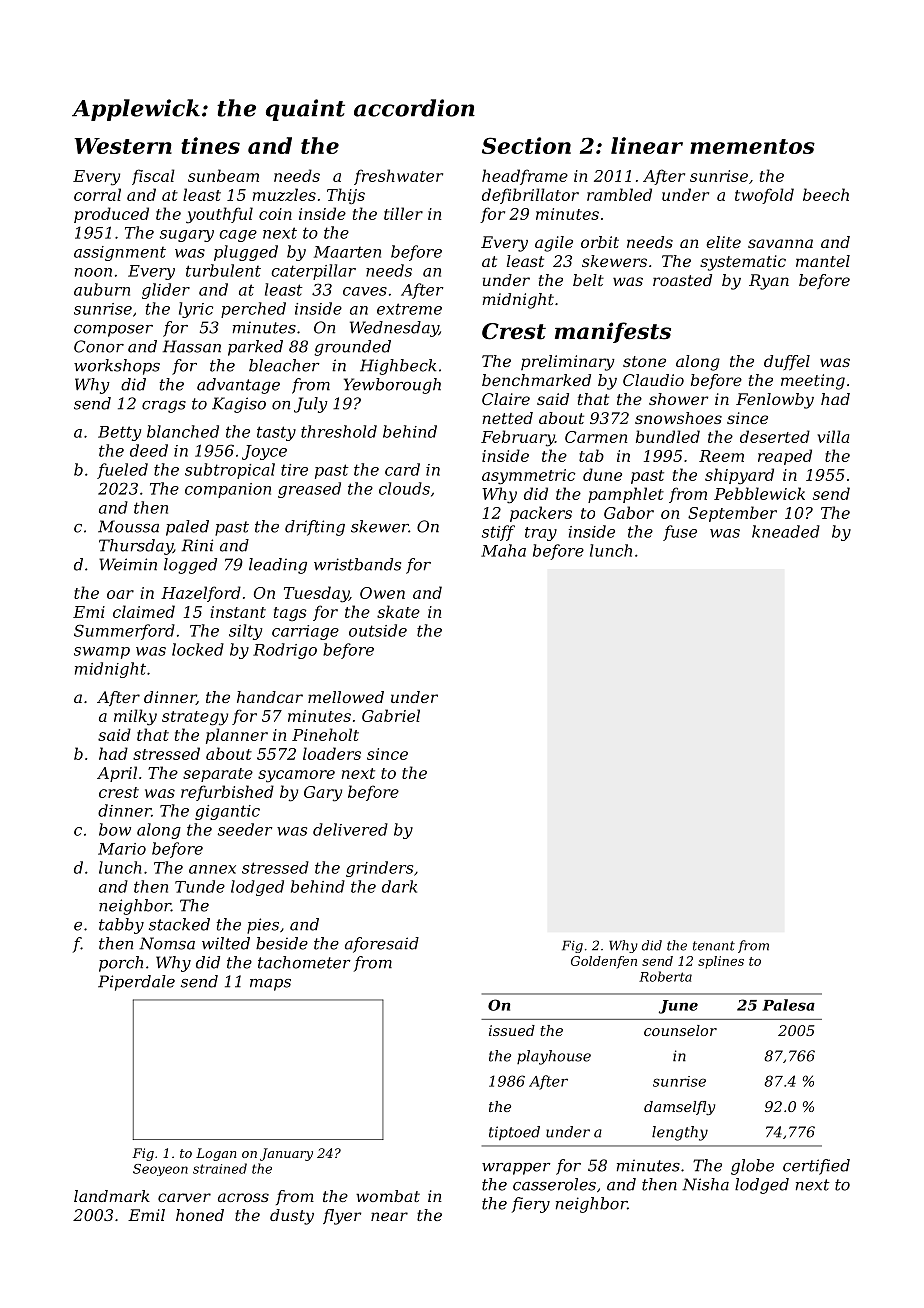  What do you see at coordinates (785, 457) in the screenshot?
I see `reaped` at bounding box center [785, 457].
